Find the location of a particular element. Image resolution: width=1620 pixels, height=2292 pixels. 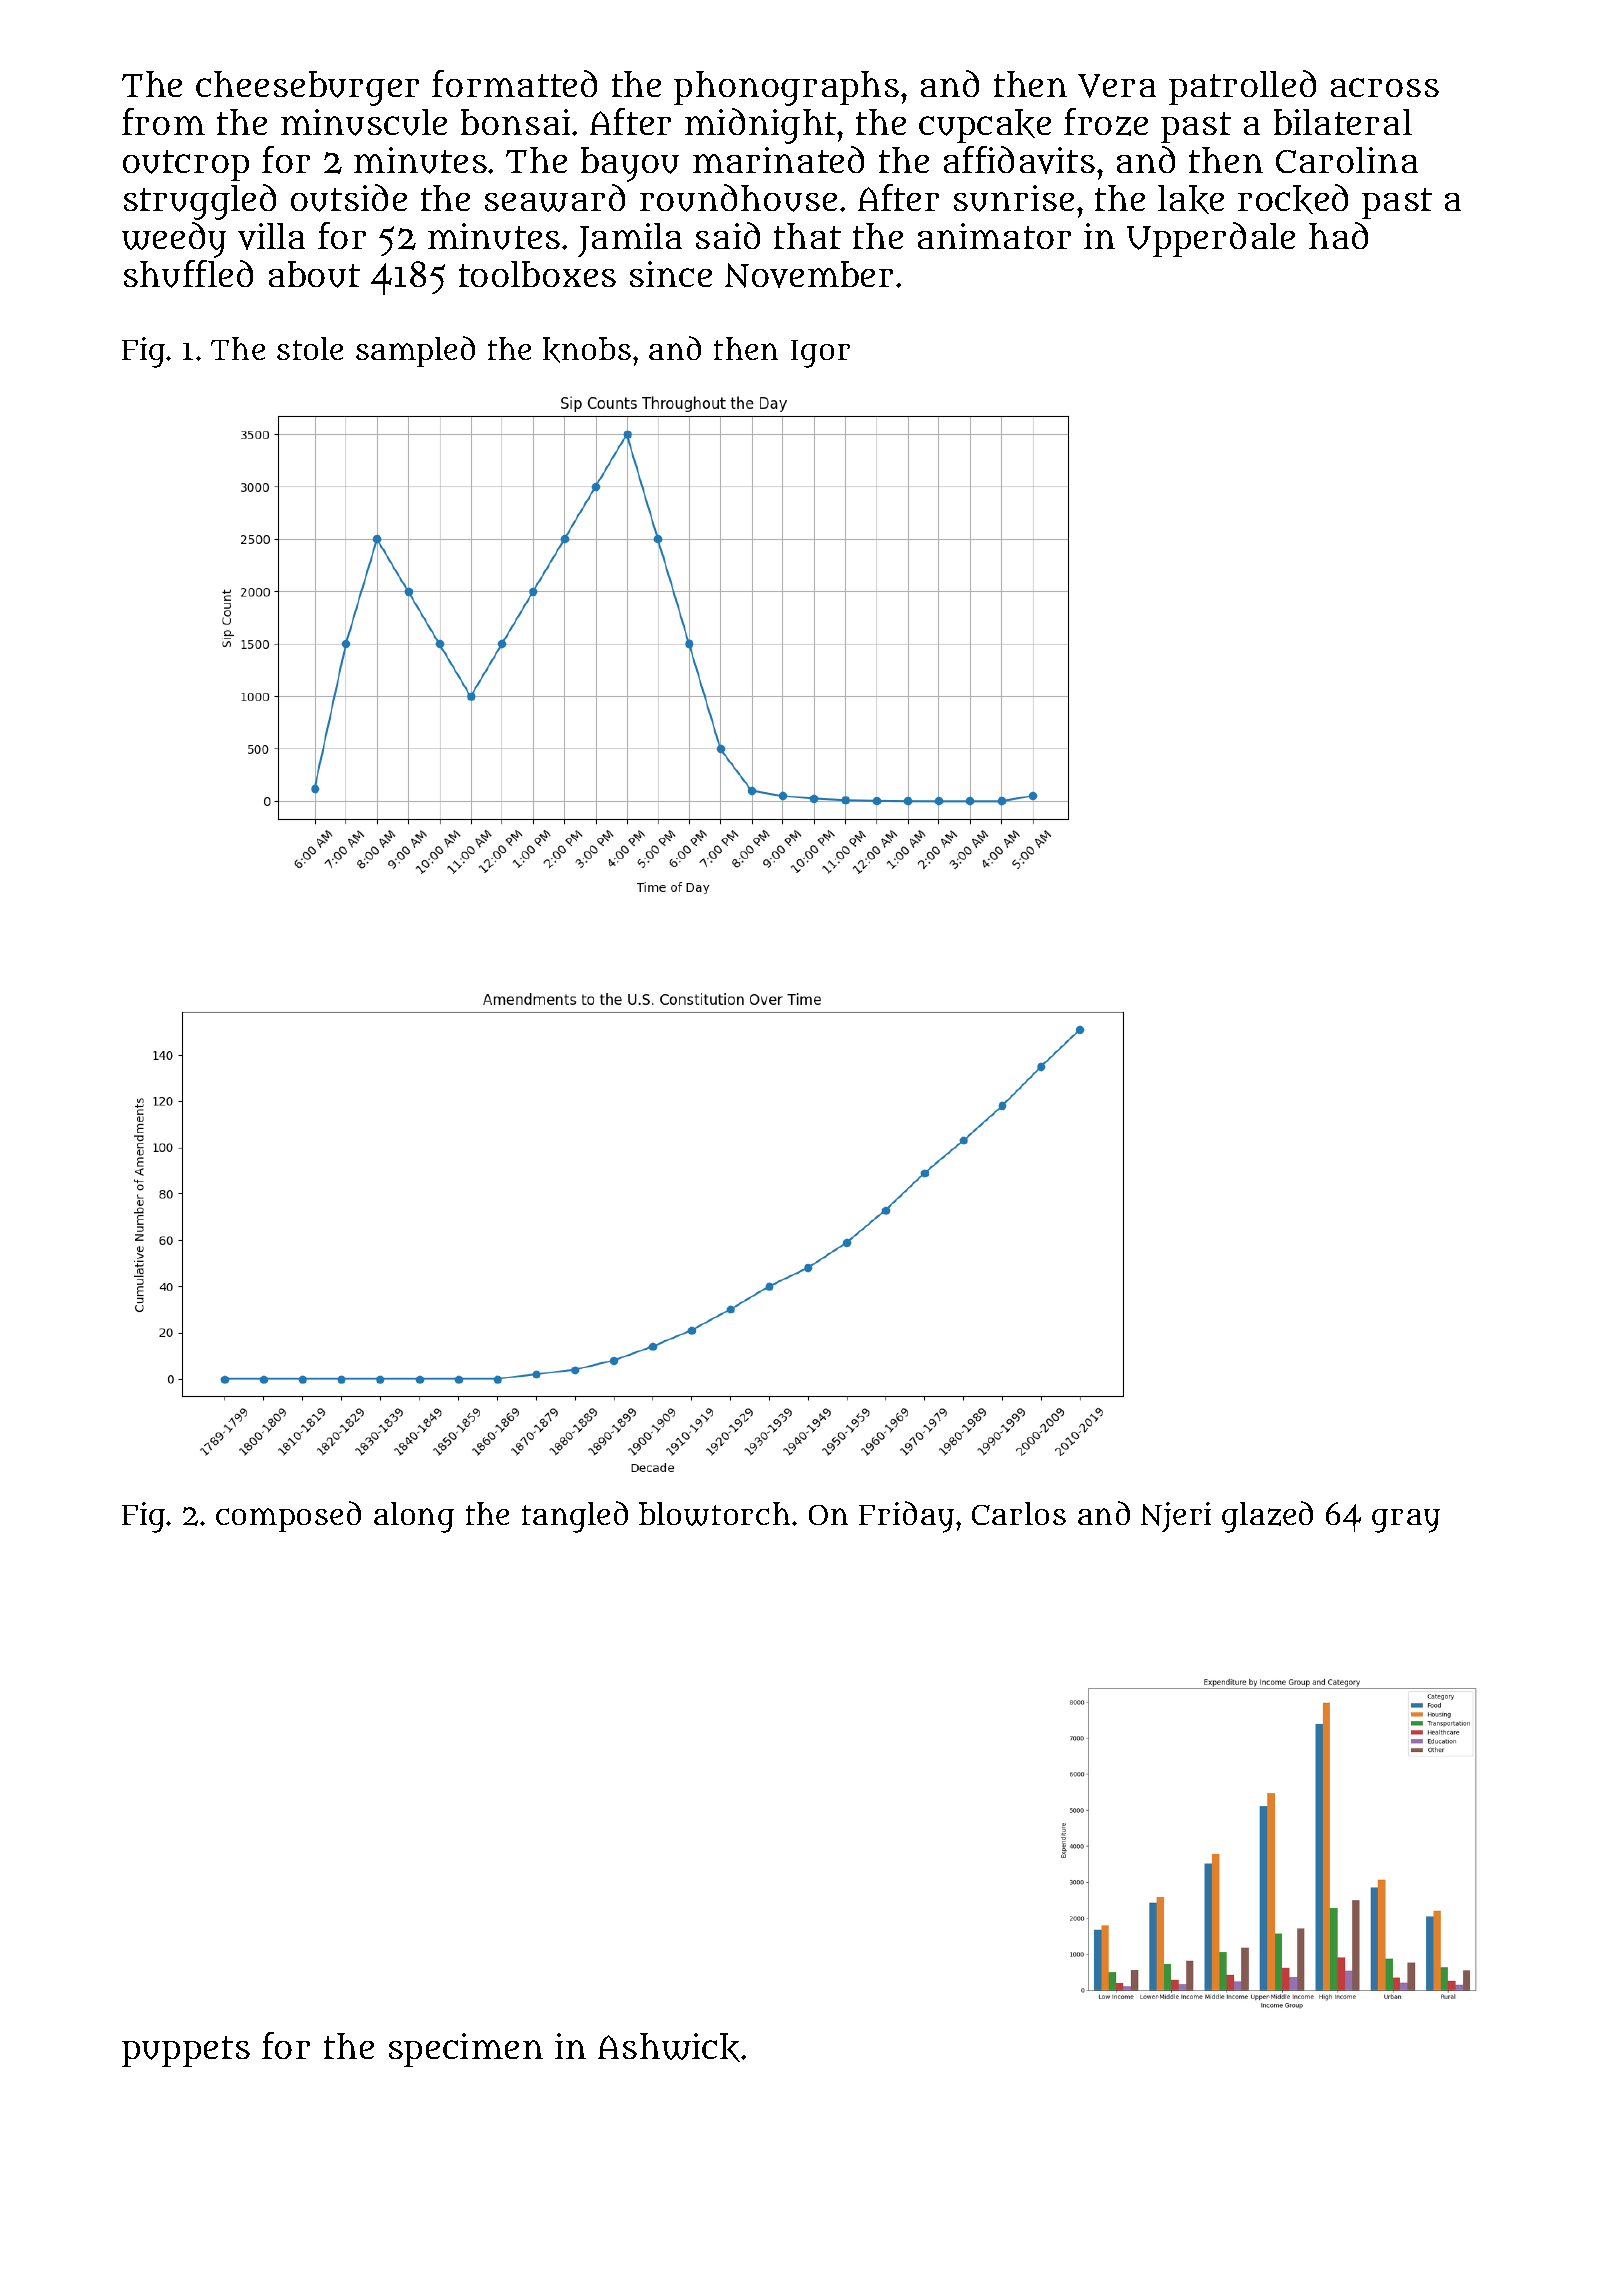

gray is located at coordinates (1406, 1521).
